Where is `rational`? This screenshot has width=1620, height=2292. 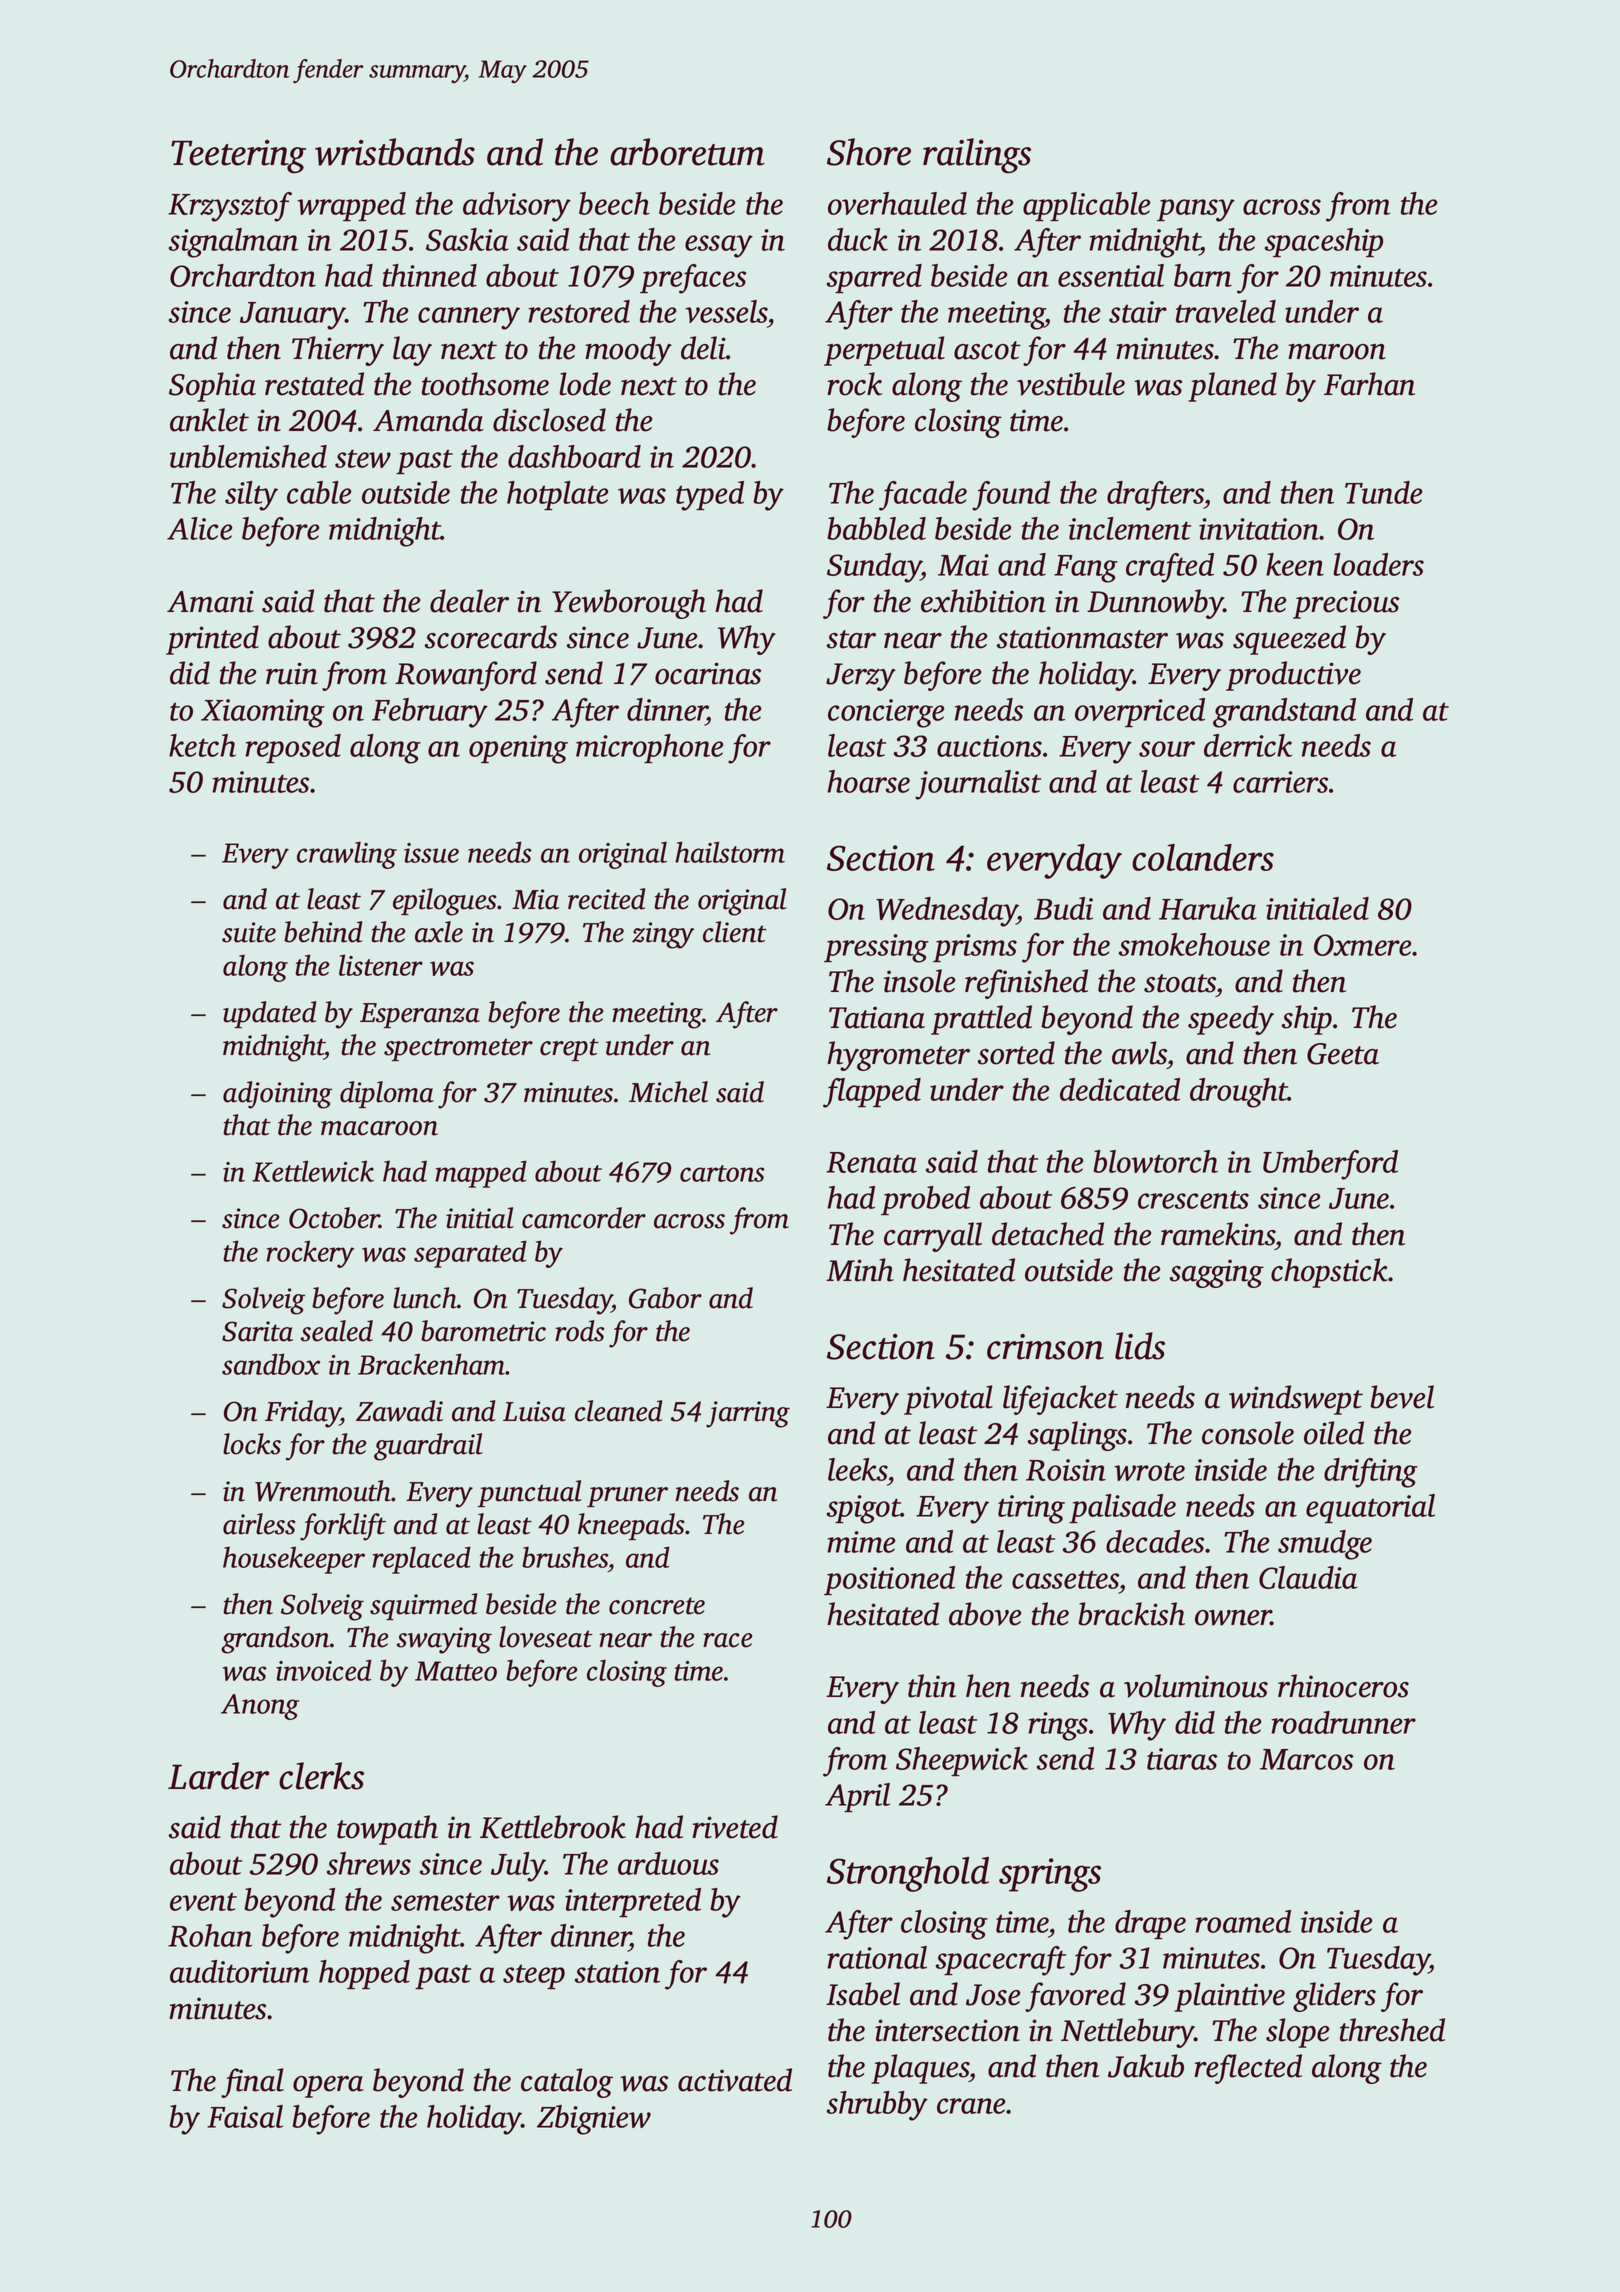 rational is located at coordinates (877, 1957).
